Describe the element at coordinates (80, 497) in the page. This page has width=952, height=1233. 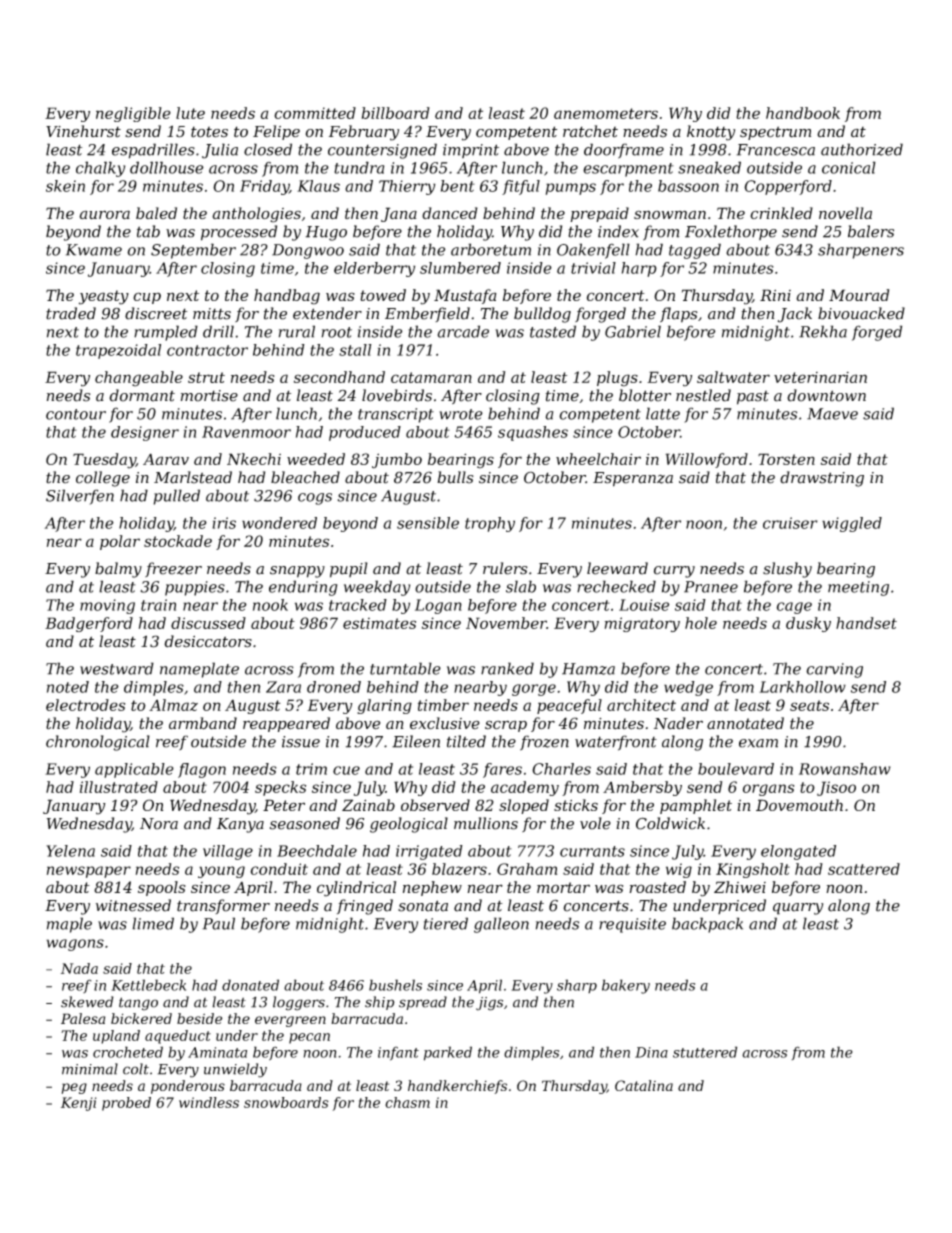
I see `Silverfen` at that location.
